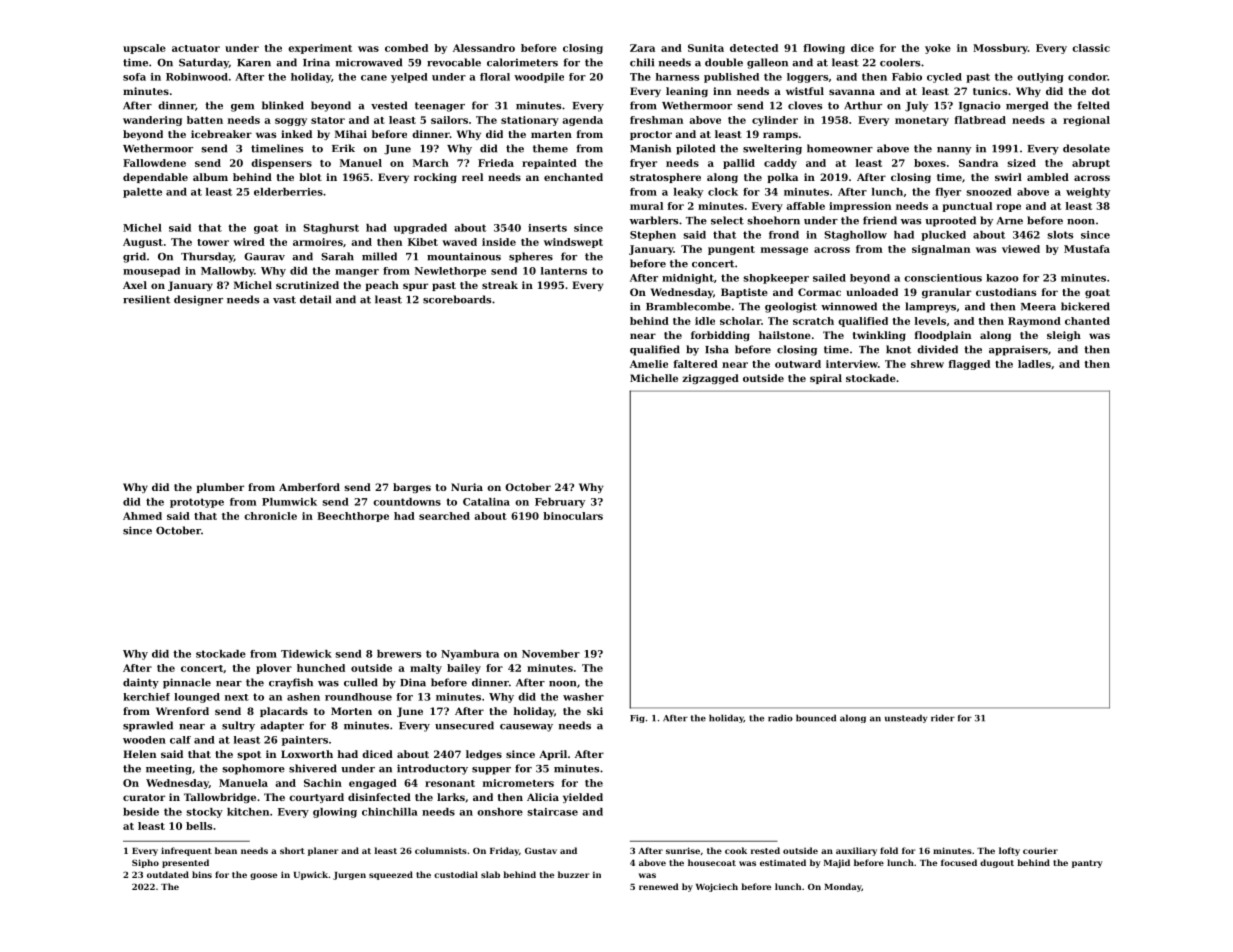 Image resolution: width=1233 pixels, height=952 pixels. Describe the element at coordinates (826, 379) in the screenshot. I see `spiral` at that location.
